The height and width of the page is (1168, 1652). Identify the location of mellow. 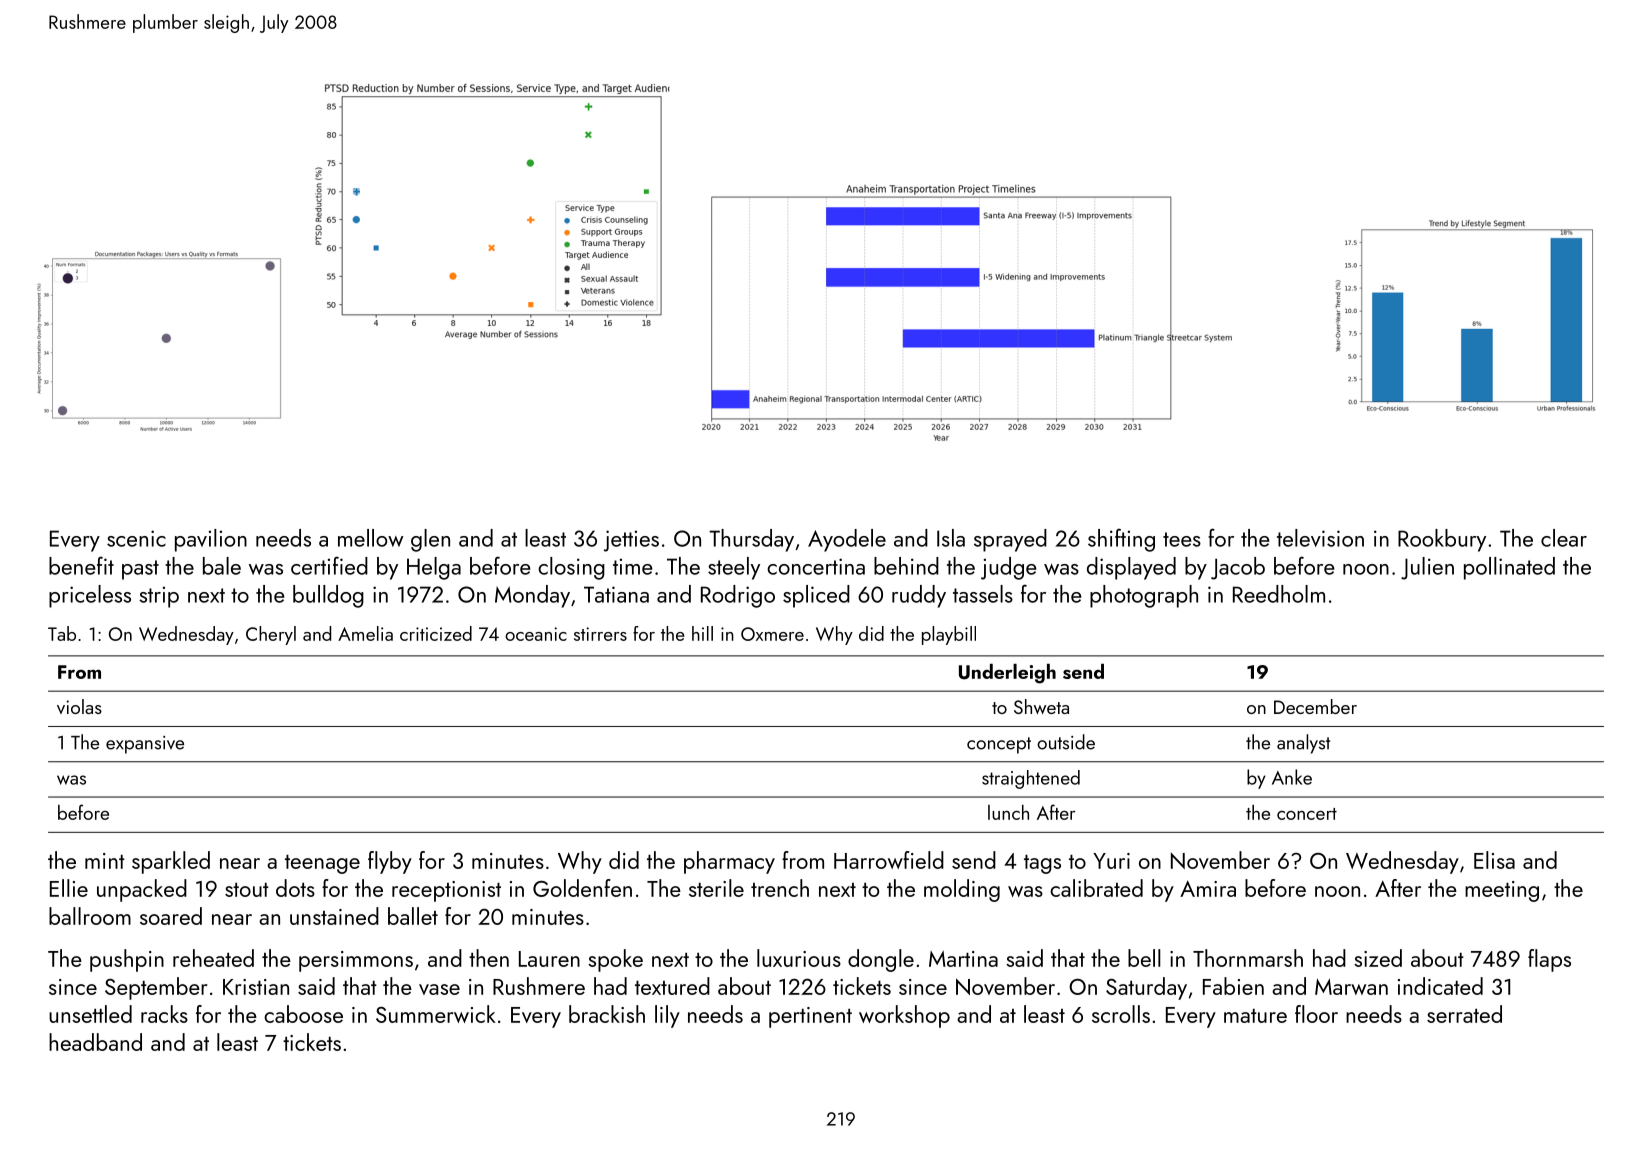
(371, 538).
